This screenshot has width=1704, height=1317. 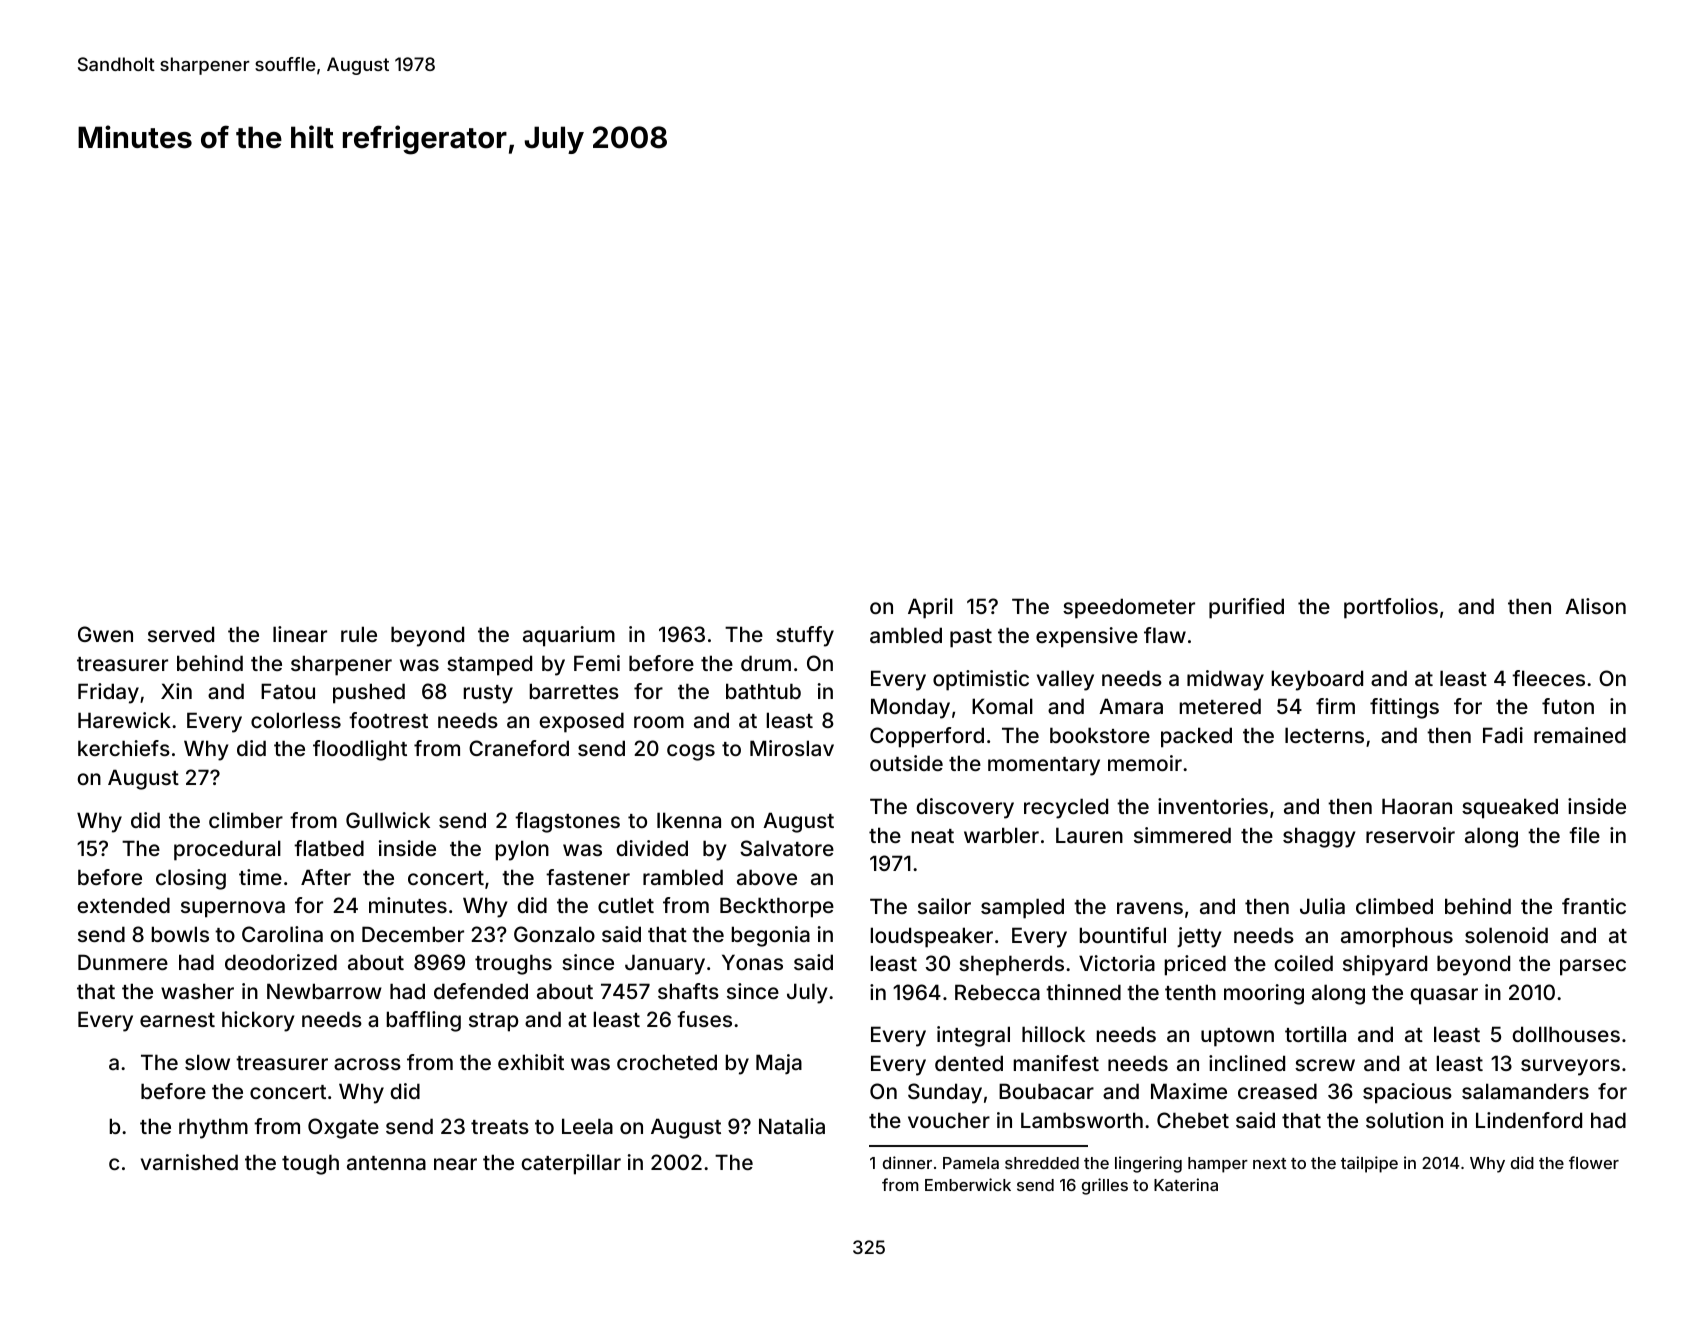 I want to click on Alison, so click(x=1595, y=606).
